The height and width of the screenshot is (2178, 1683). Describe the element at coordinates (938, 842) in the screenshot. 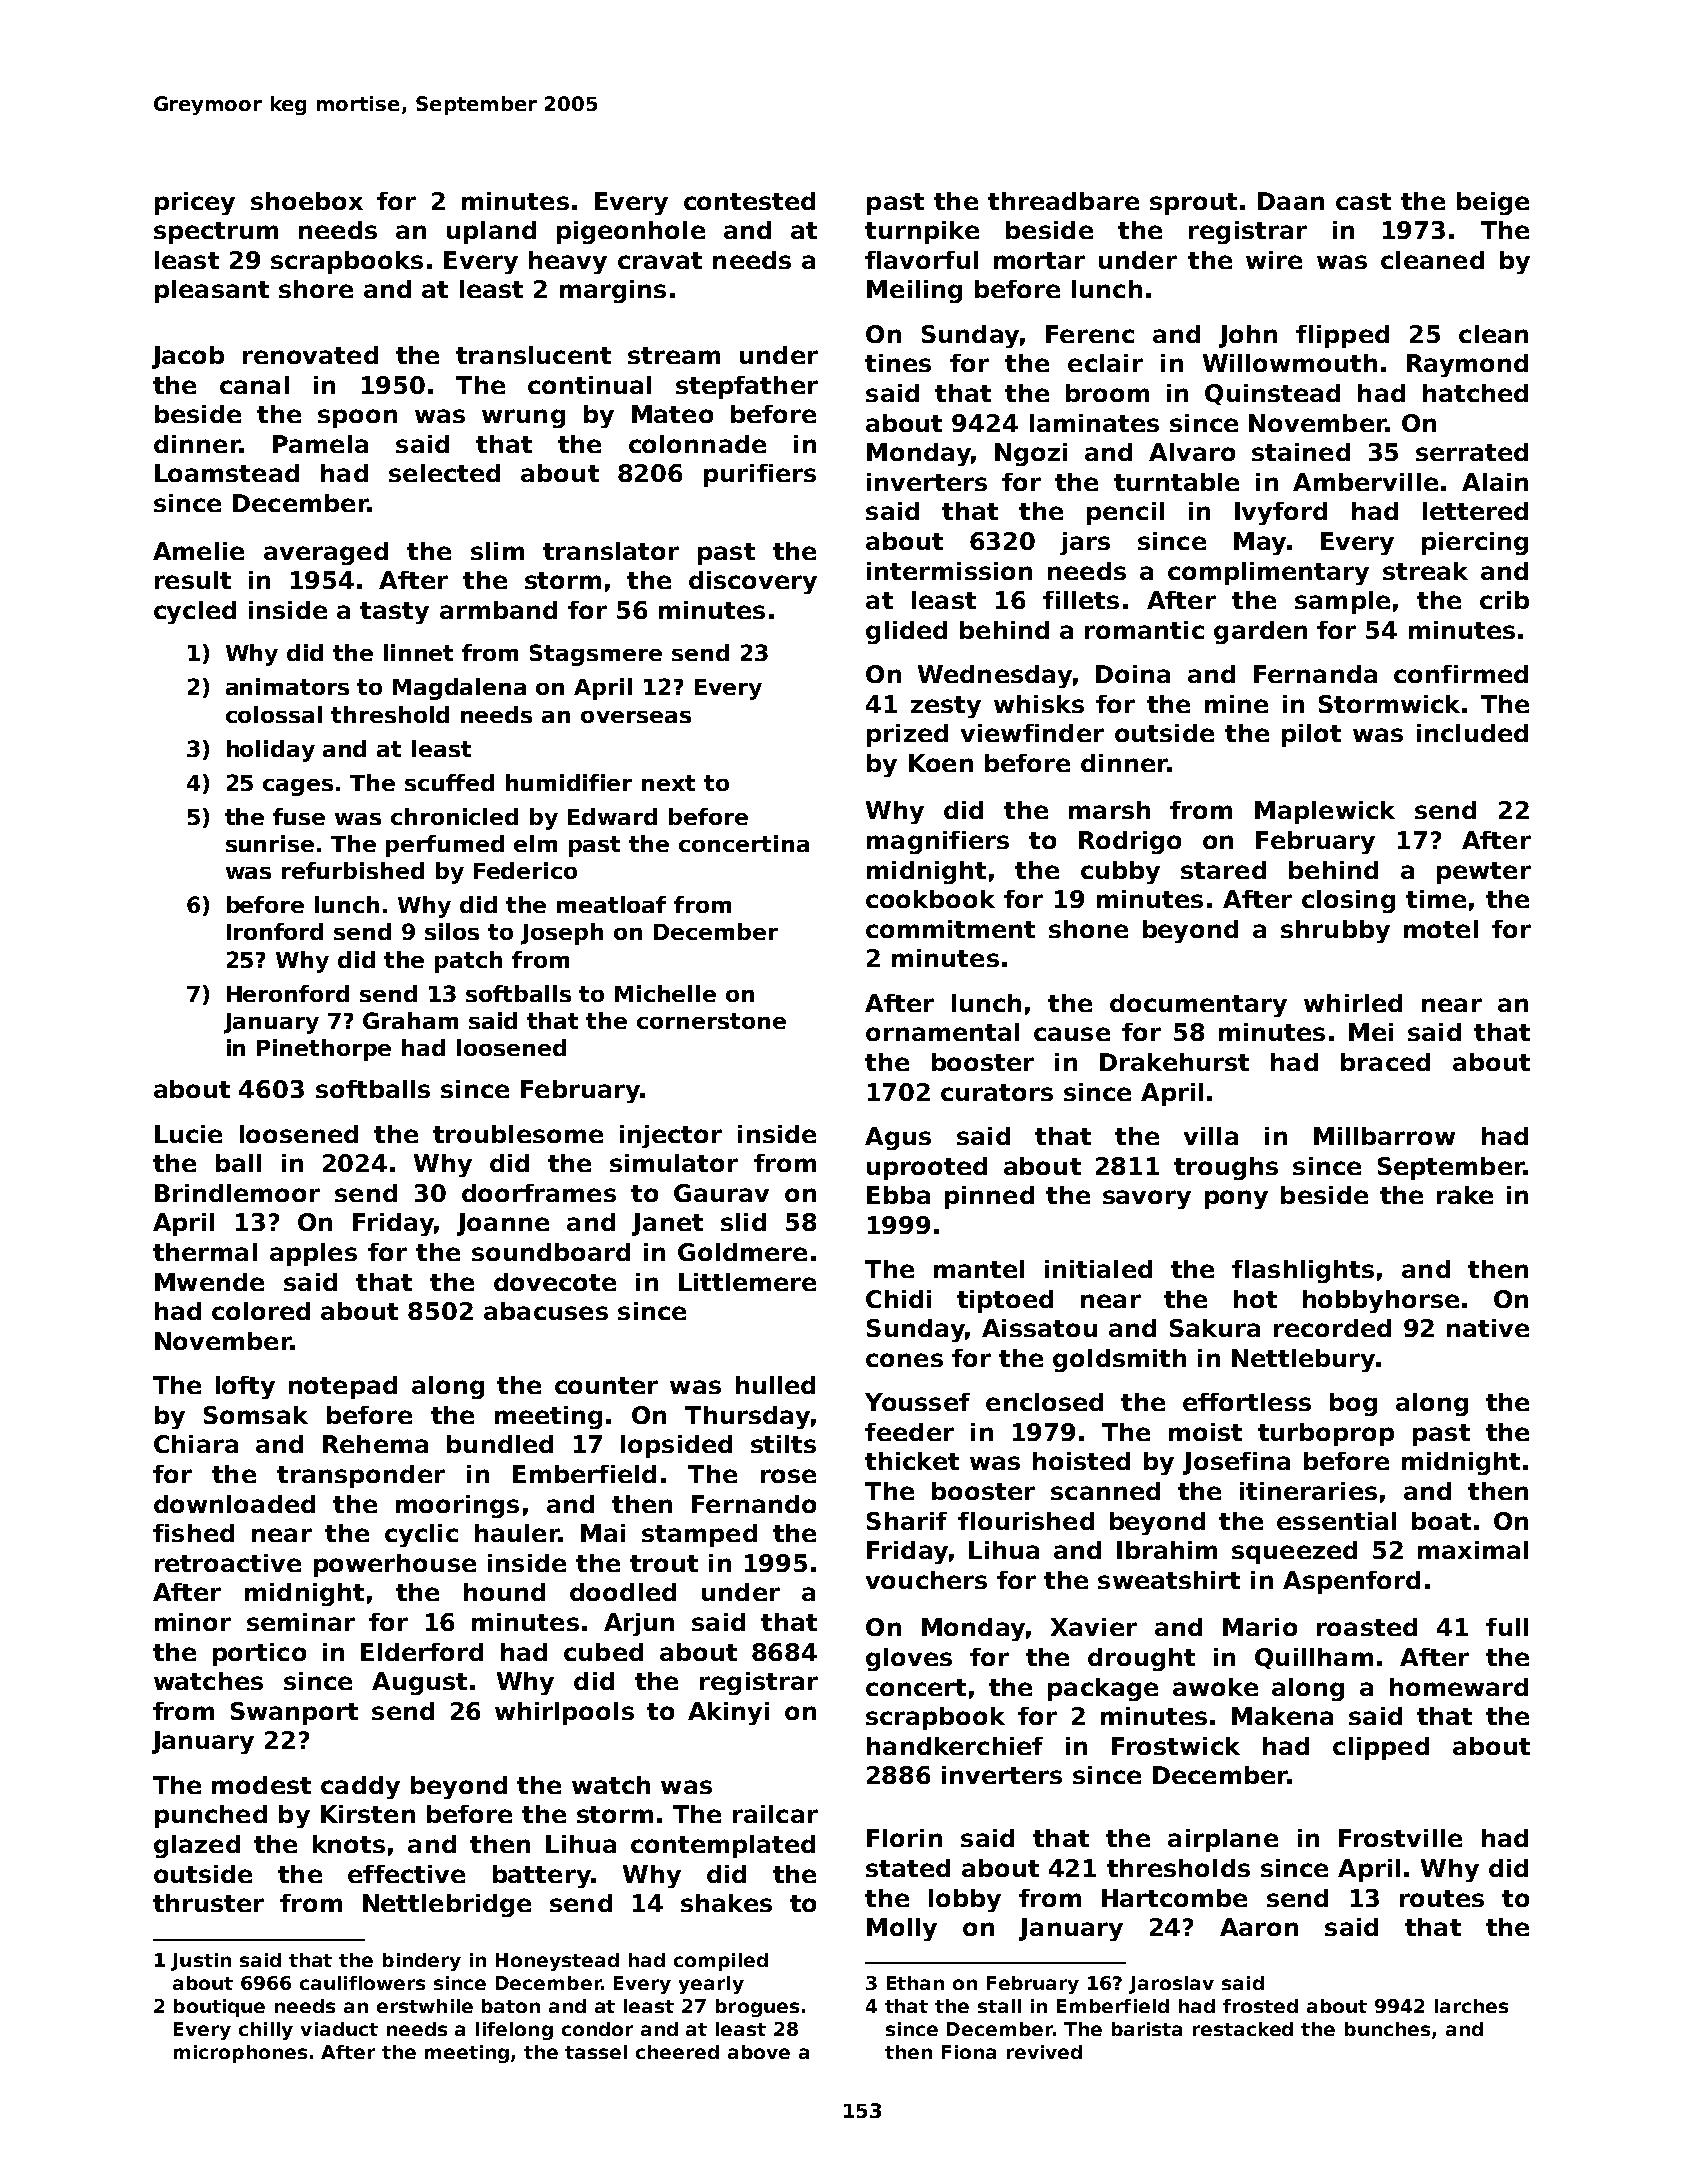

I see `magnifiers` at that location.
